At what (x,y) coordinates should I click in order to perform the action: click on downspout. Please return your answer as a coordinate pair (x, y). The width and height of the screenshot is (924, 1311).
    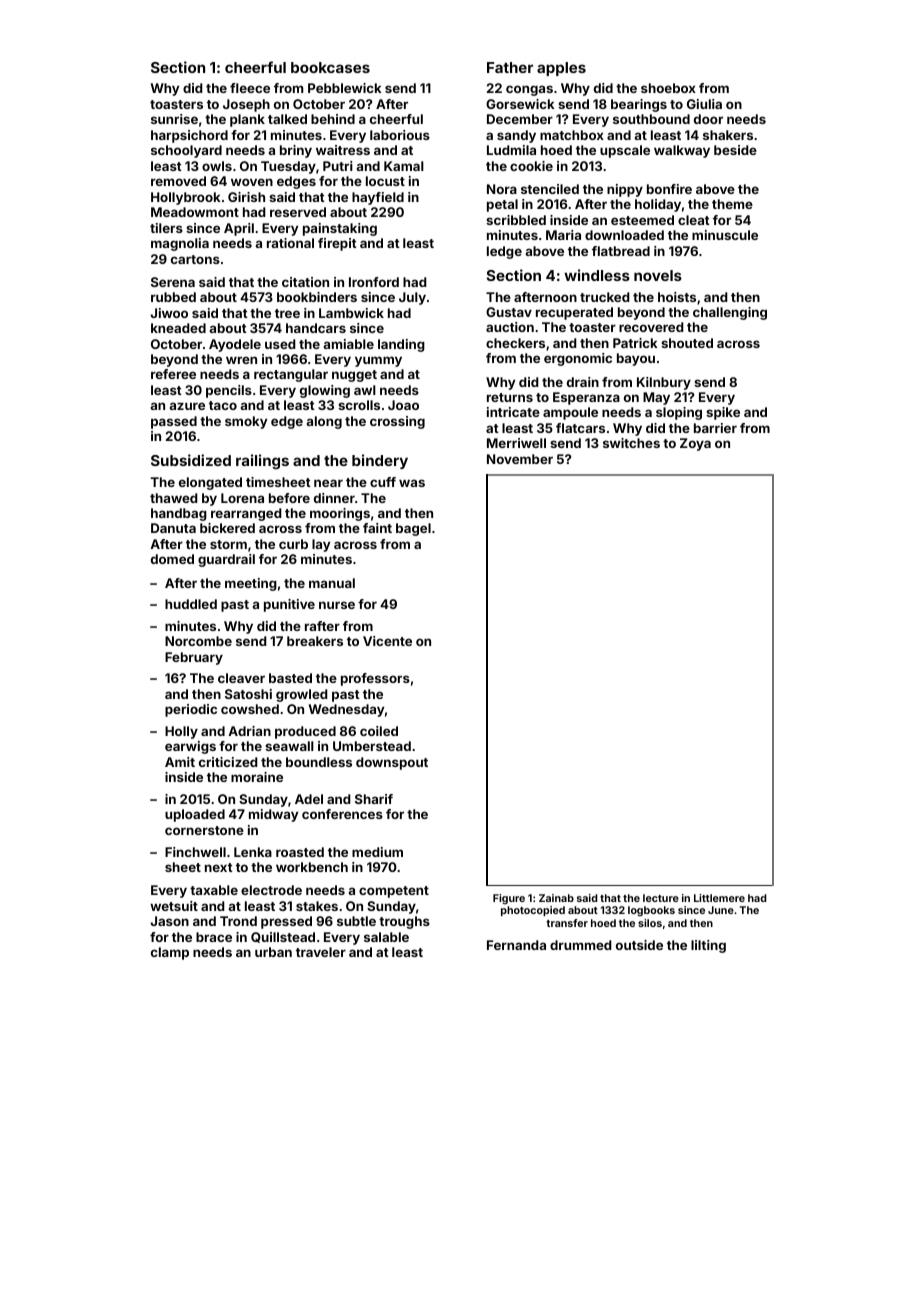
    Looking at the image, I should click on (392, 763).
